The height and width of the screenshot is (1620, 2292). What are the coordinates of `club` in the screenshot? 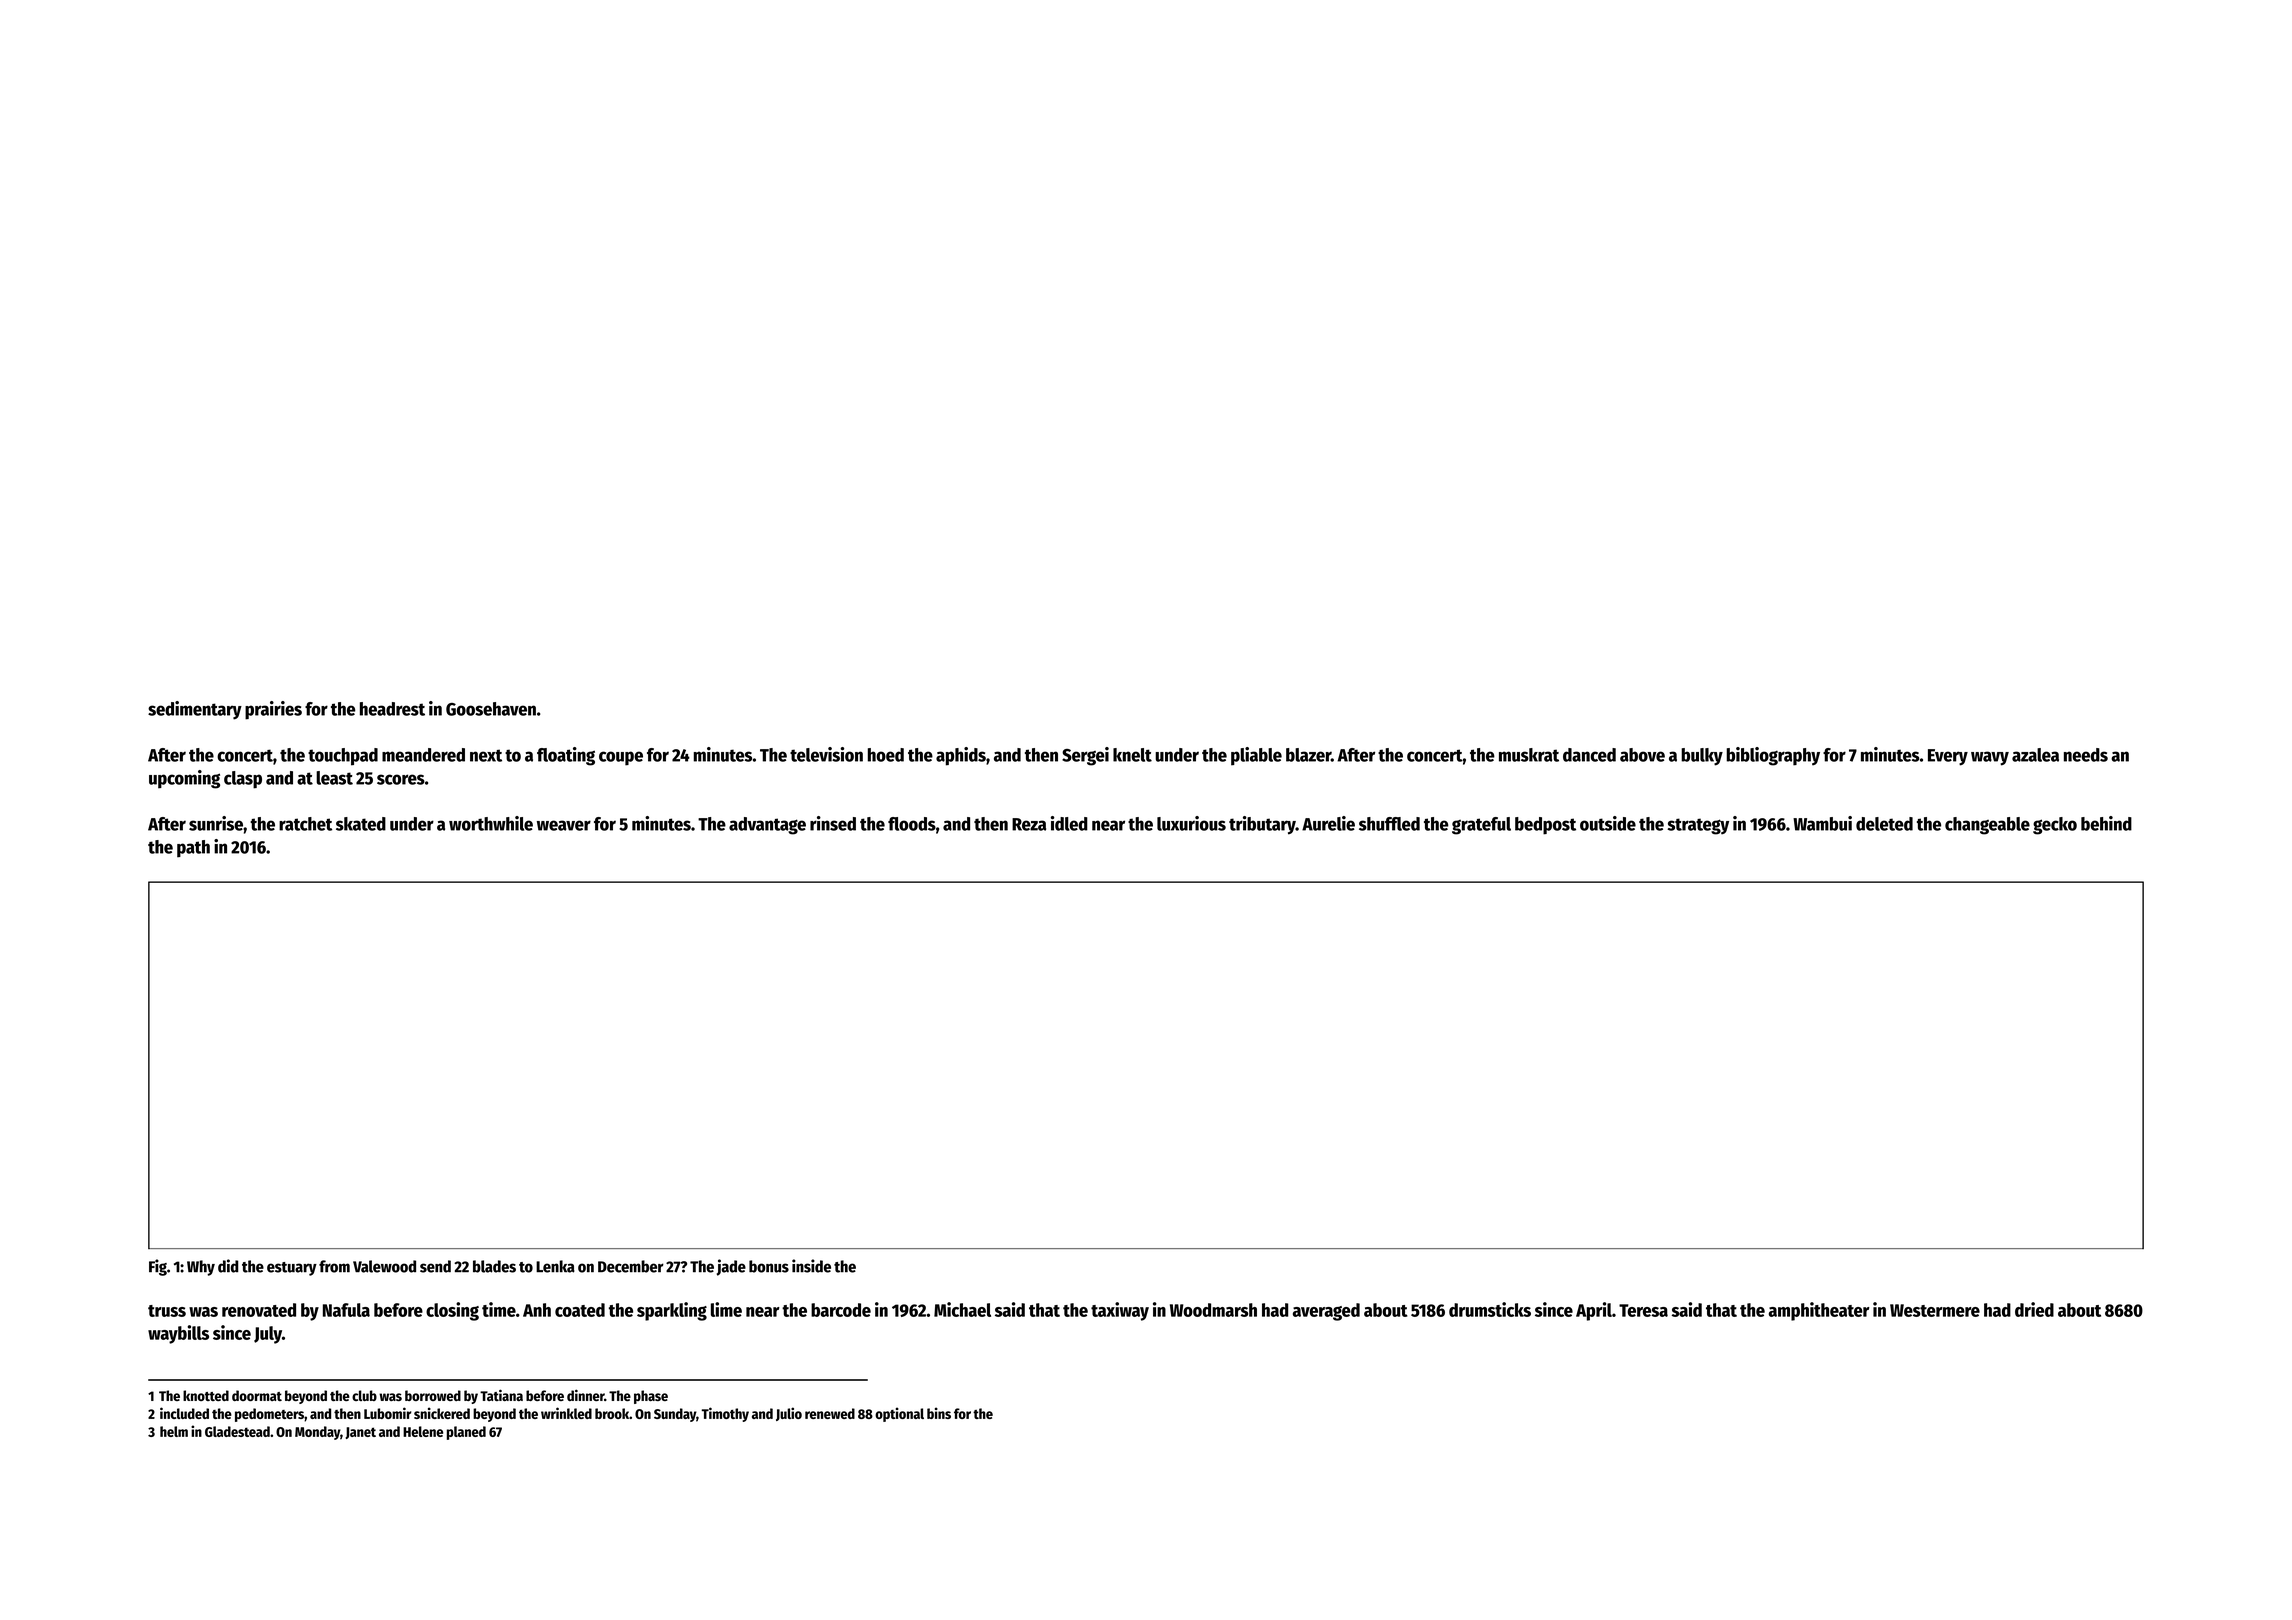 It's located at (364, 1395).
